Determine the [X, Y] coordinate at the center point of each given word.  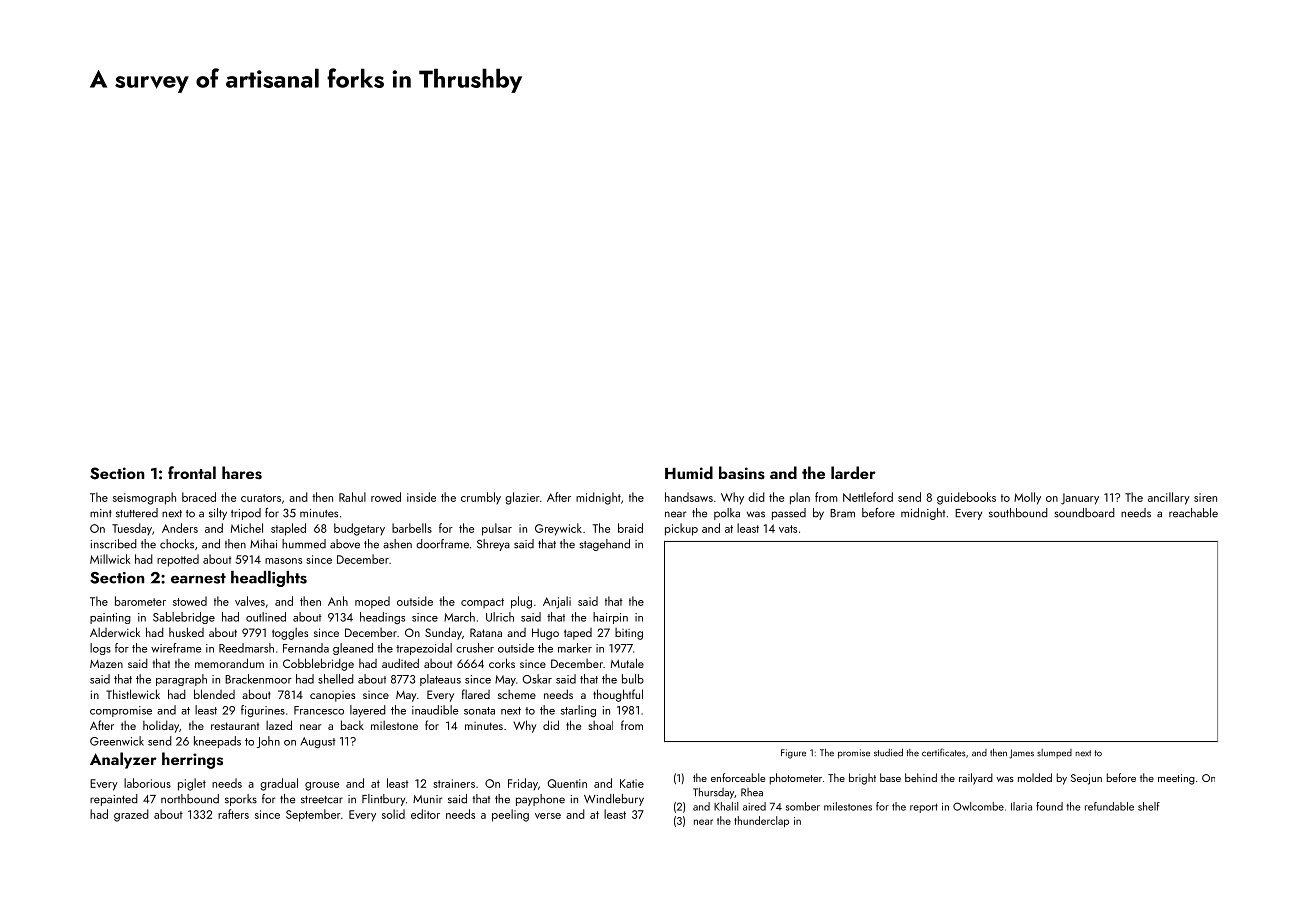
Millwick [110, 559]
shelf [1149, 806]
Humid [689, 472]
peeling [510, 815]
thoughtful [618, 695]
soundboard [1084, 513]
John [268, 742]
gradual [279, 784]
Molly [1027, 498]
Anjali [557, 602]
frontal [192, 472]
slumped [1054, 753]
